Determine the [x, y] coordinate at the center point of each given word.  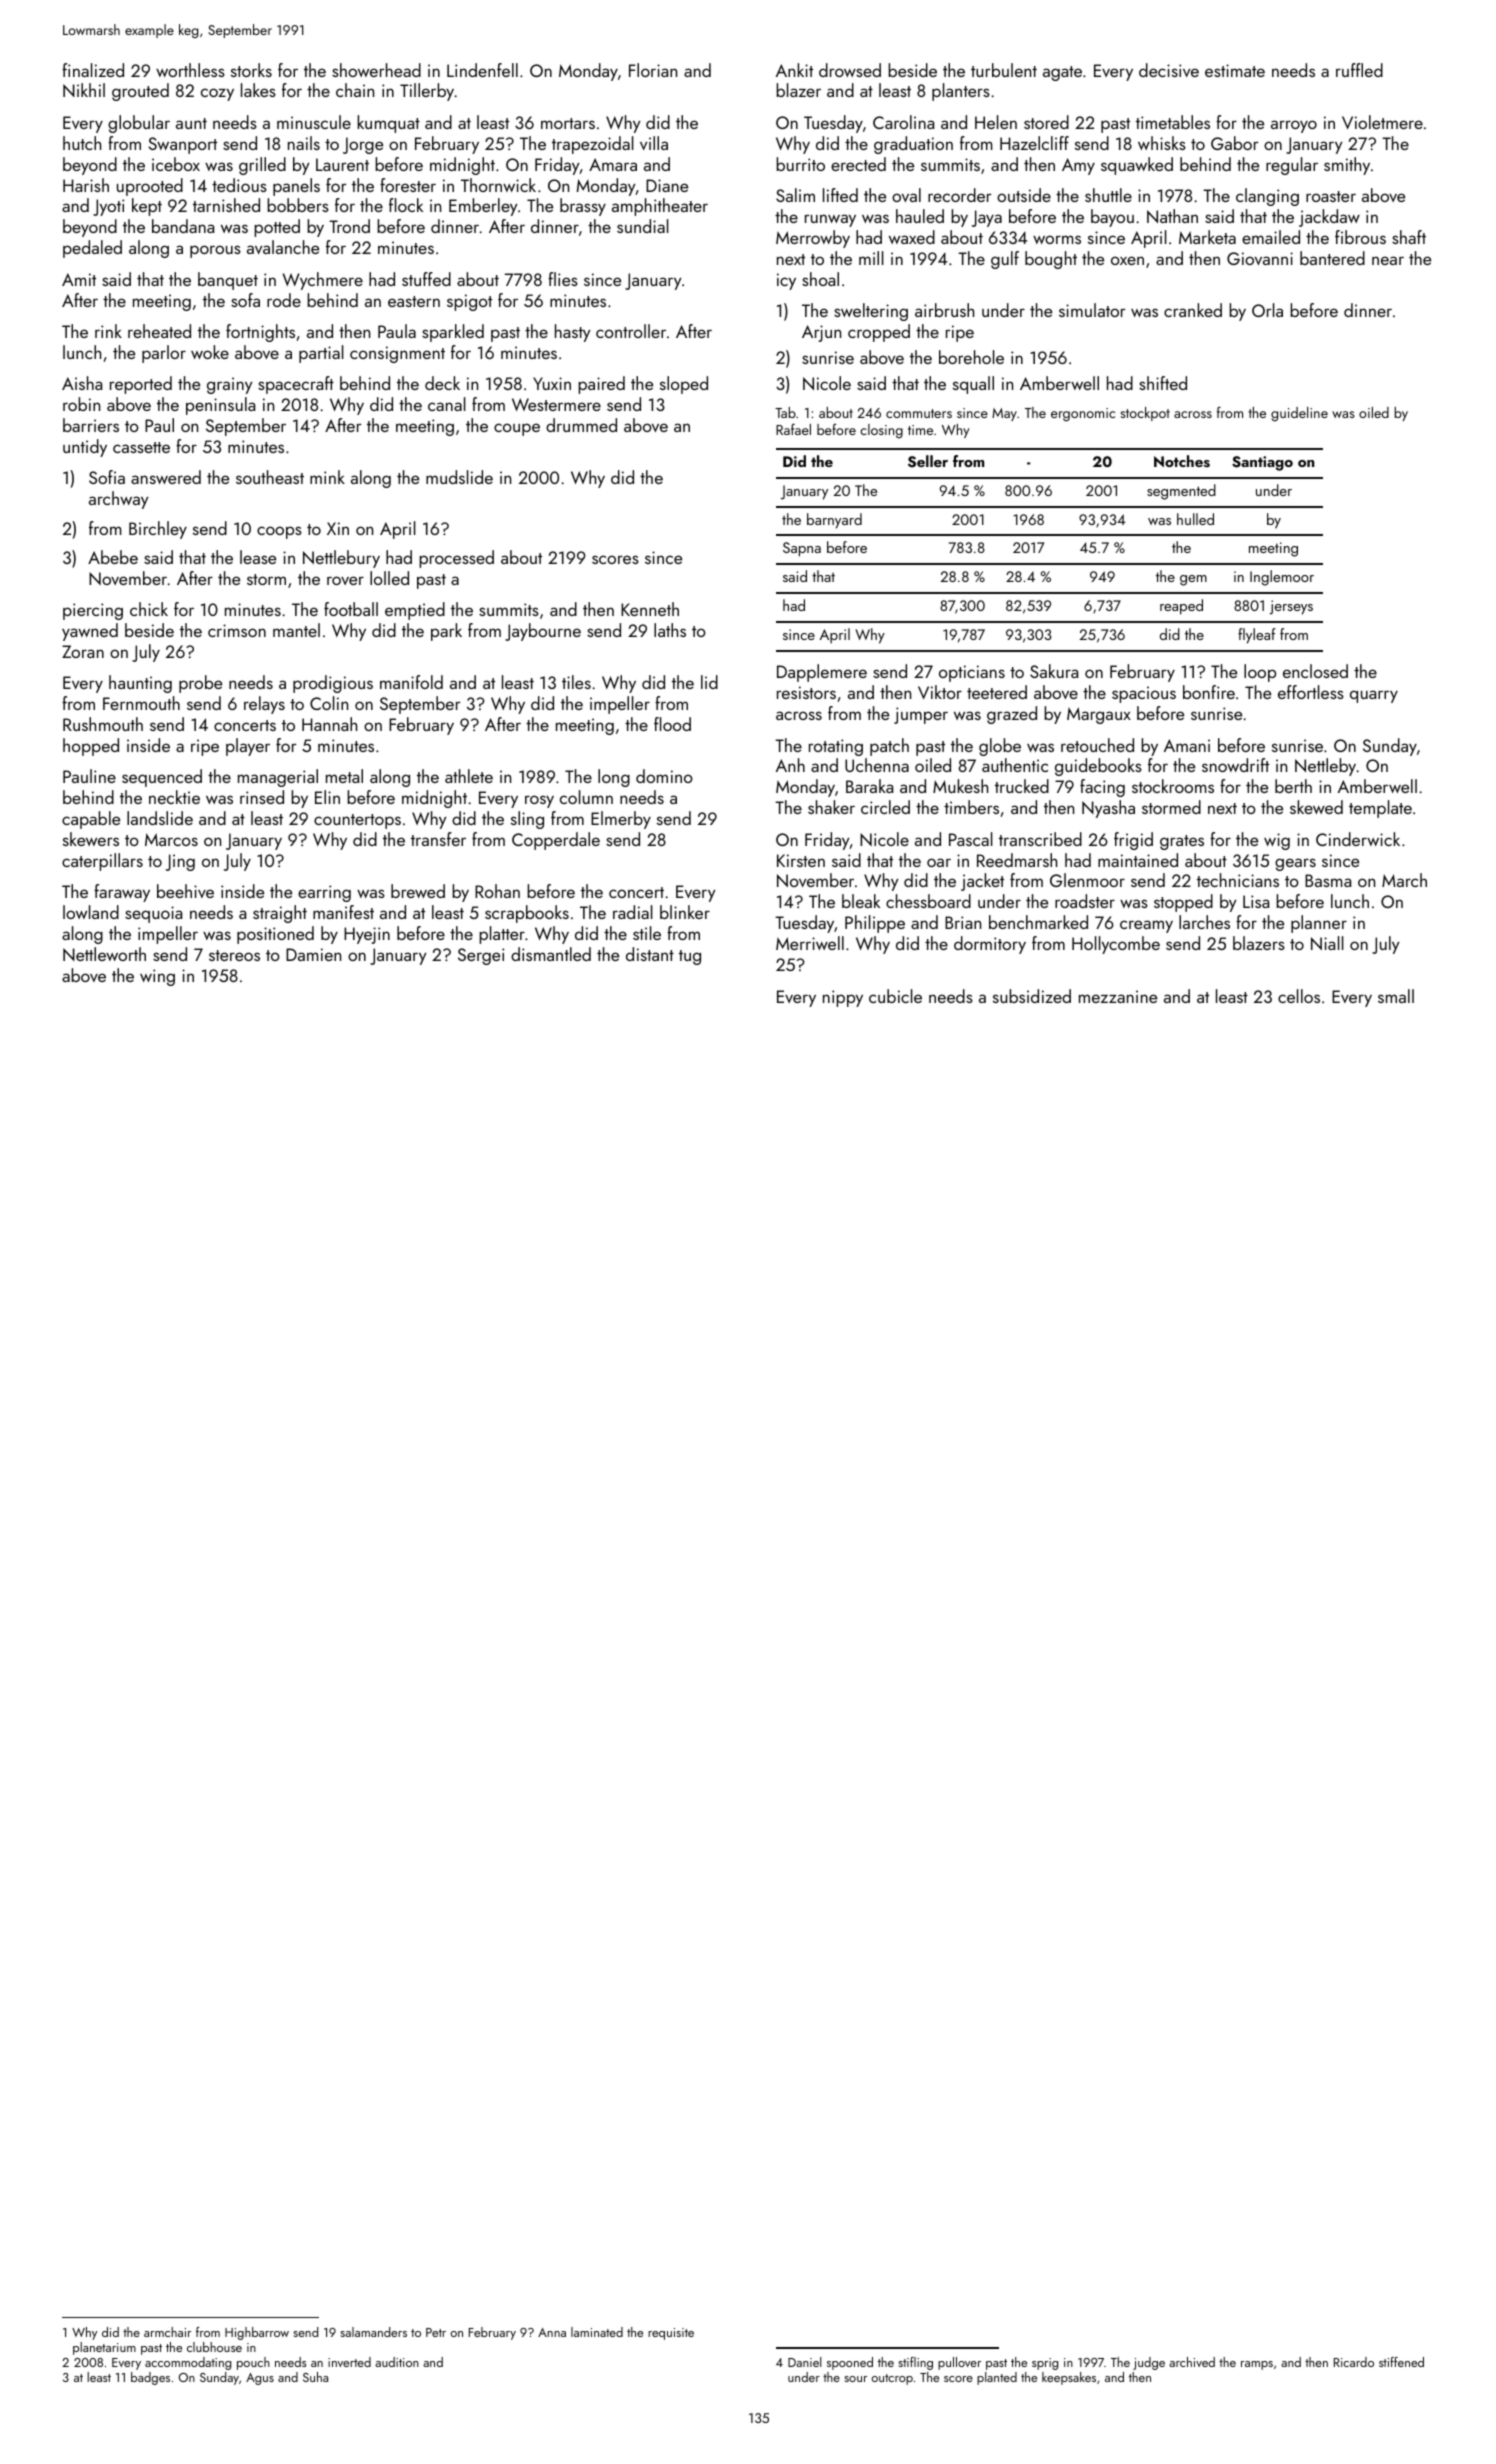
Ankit [794, 70]
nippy [843, 998]
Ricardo [1354, 2362]
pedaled [92, 249]
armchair [167, 2332]
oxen [1127, 260]
